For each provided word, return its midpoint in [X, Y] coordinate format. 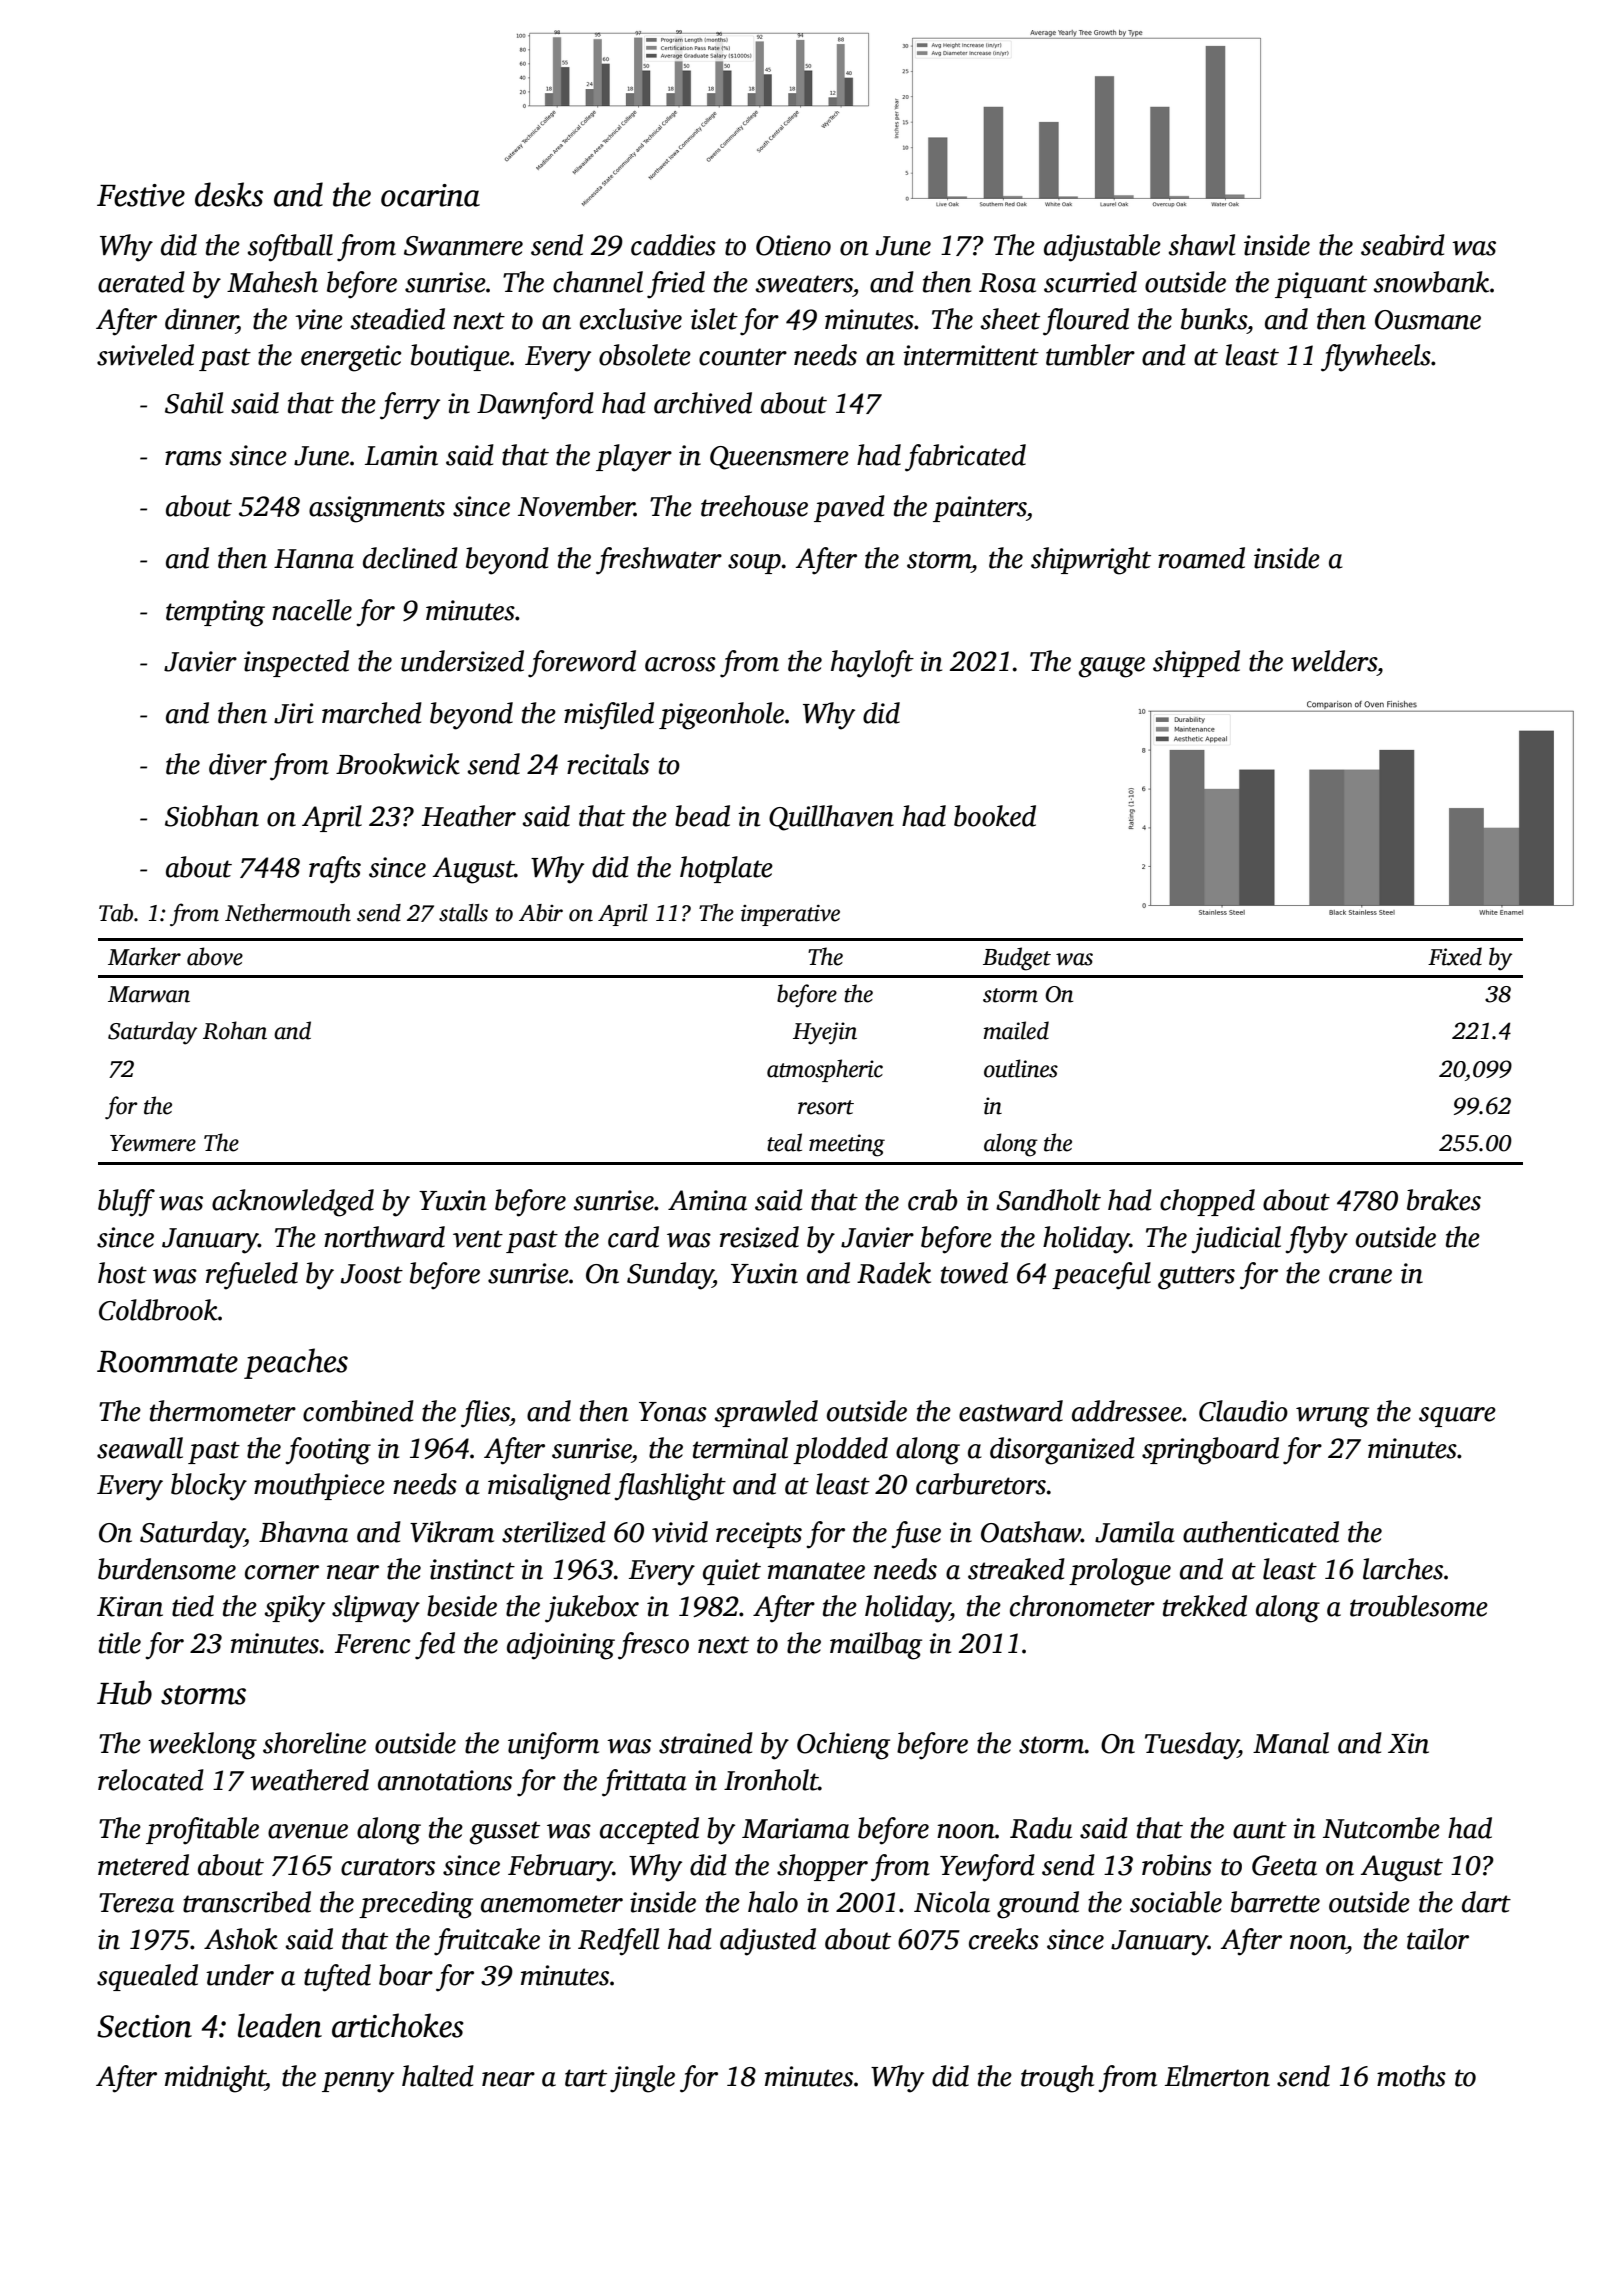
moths [1411, 2076]
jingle [642, 2079]
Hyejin [825, 1033]
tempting [215, 613]
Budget [1017, 959]
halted [438, 2076]
